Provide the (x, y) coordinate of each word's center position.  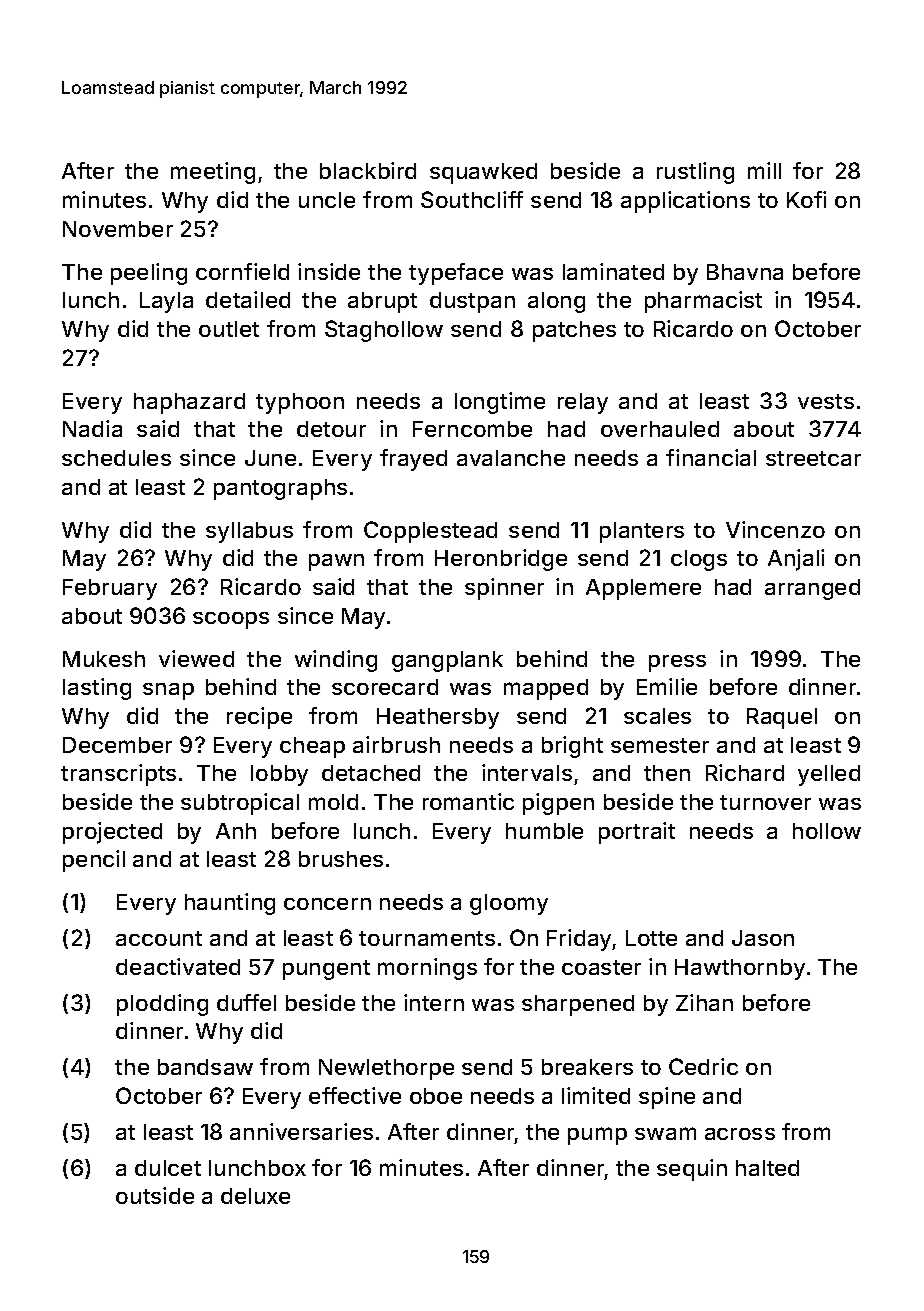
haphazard (189, 403)
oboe (436, 1096)
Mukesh (104, 659)
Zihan (704, 1002)
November (118, 229)
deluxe (255, 1196)
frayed (413, 460)
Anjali (796, 560)
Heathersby (438, 718)
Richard (745, 772)
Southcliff (472, 199)
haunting (230, 904)
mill (764, 170)
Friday (580, 940)
